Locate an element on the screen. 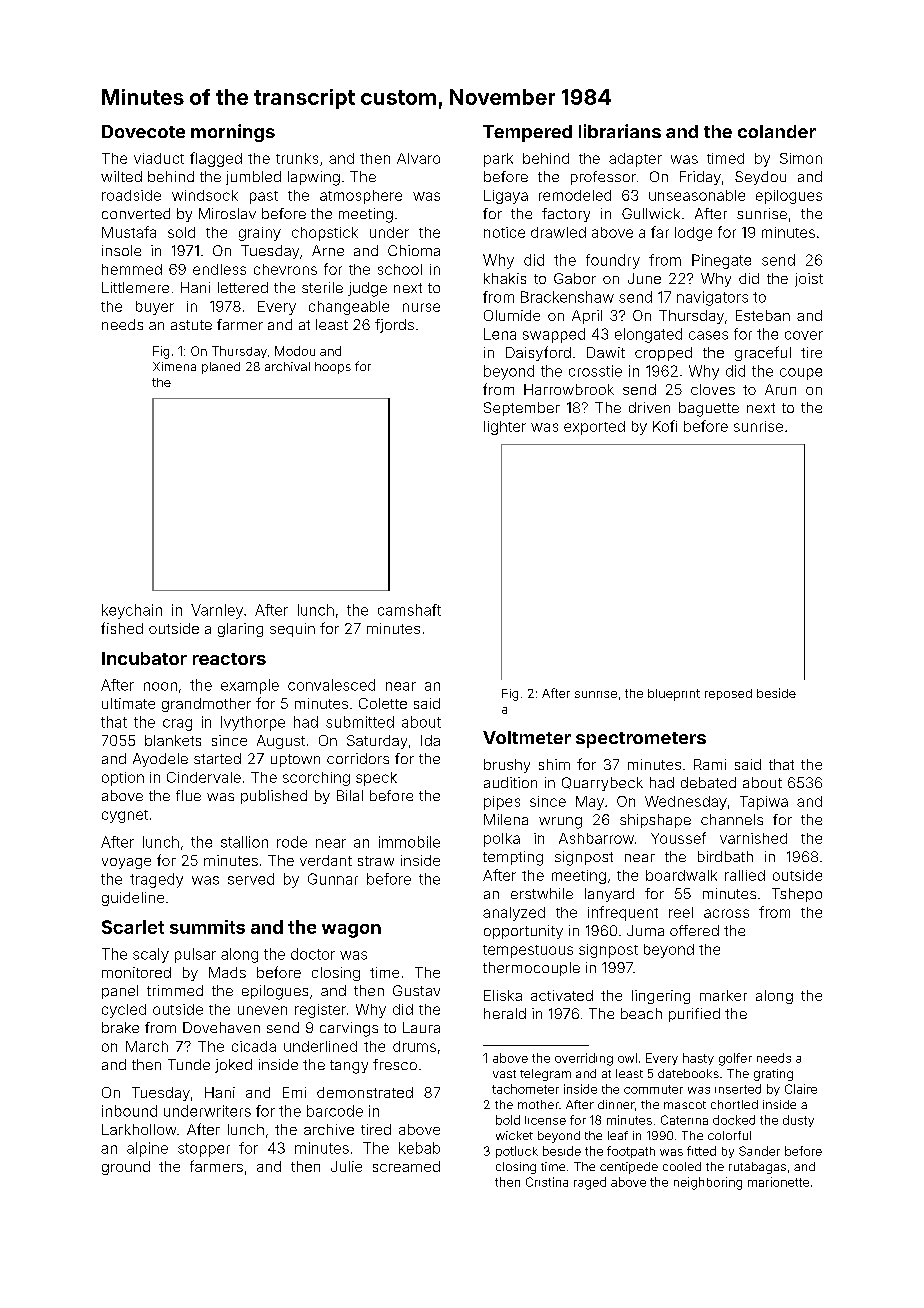 This screenshot has height=1308, width=924. coupe is located at coordinates (801, 374).
